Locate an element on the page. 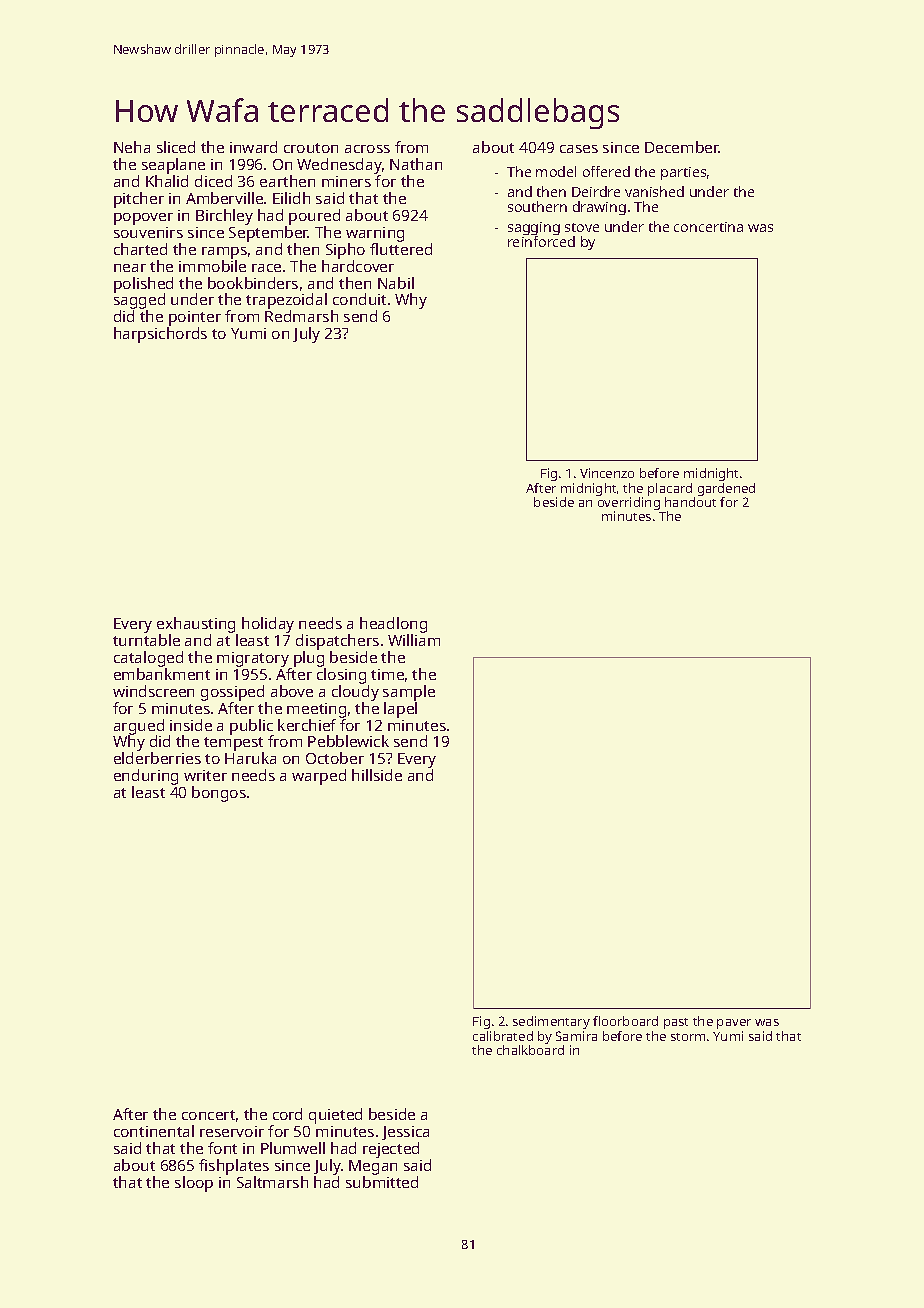 The height and width of the page is (1308, 924). southern is located at coordinates (537, 206).
